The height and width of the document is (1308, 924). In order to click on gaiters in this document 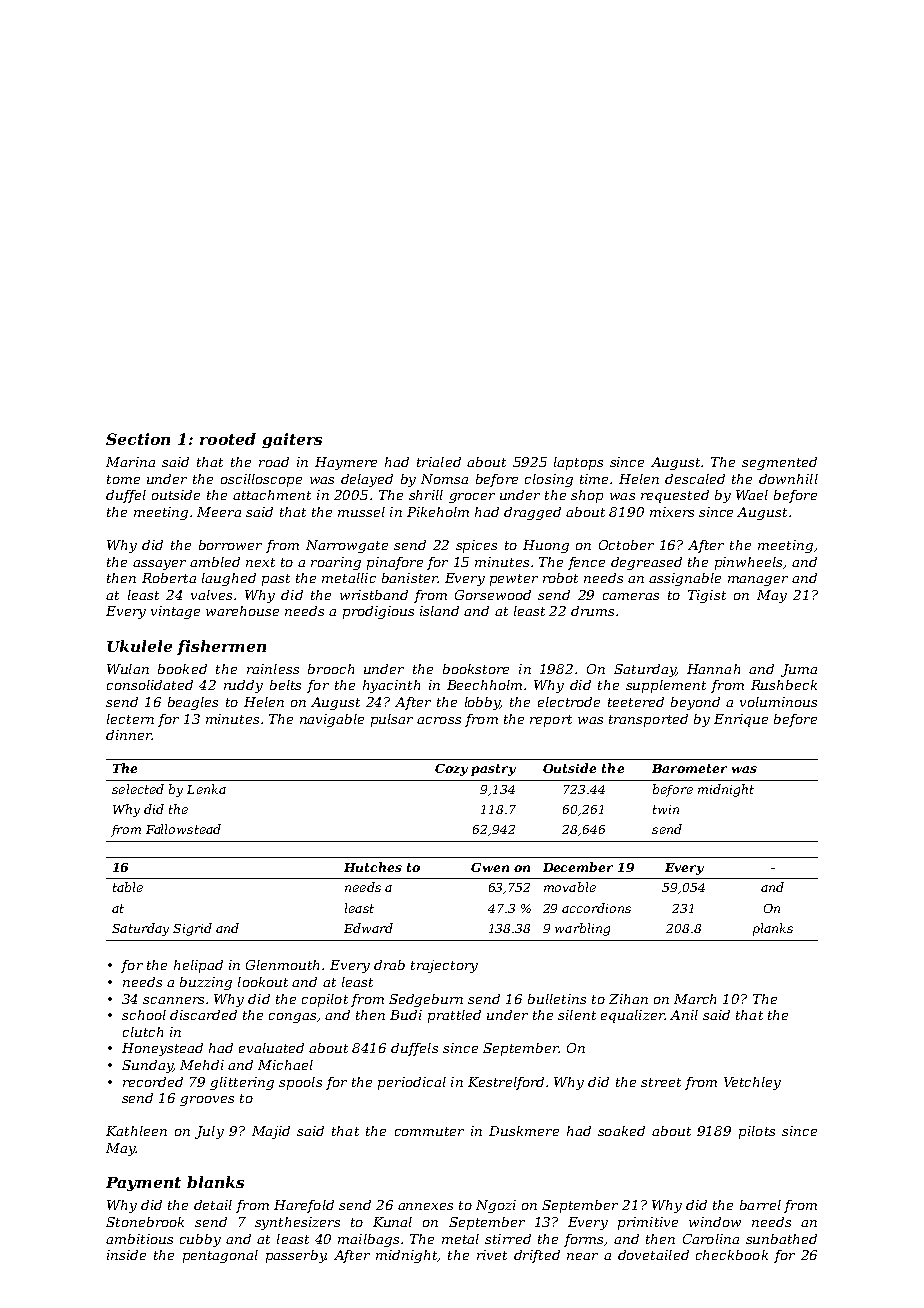, I will do `click(292, 440)`.
